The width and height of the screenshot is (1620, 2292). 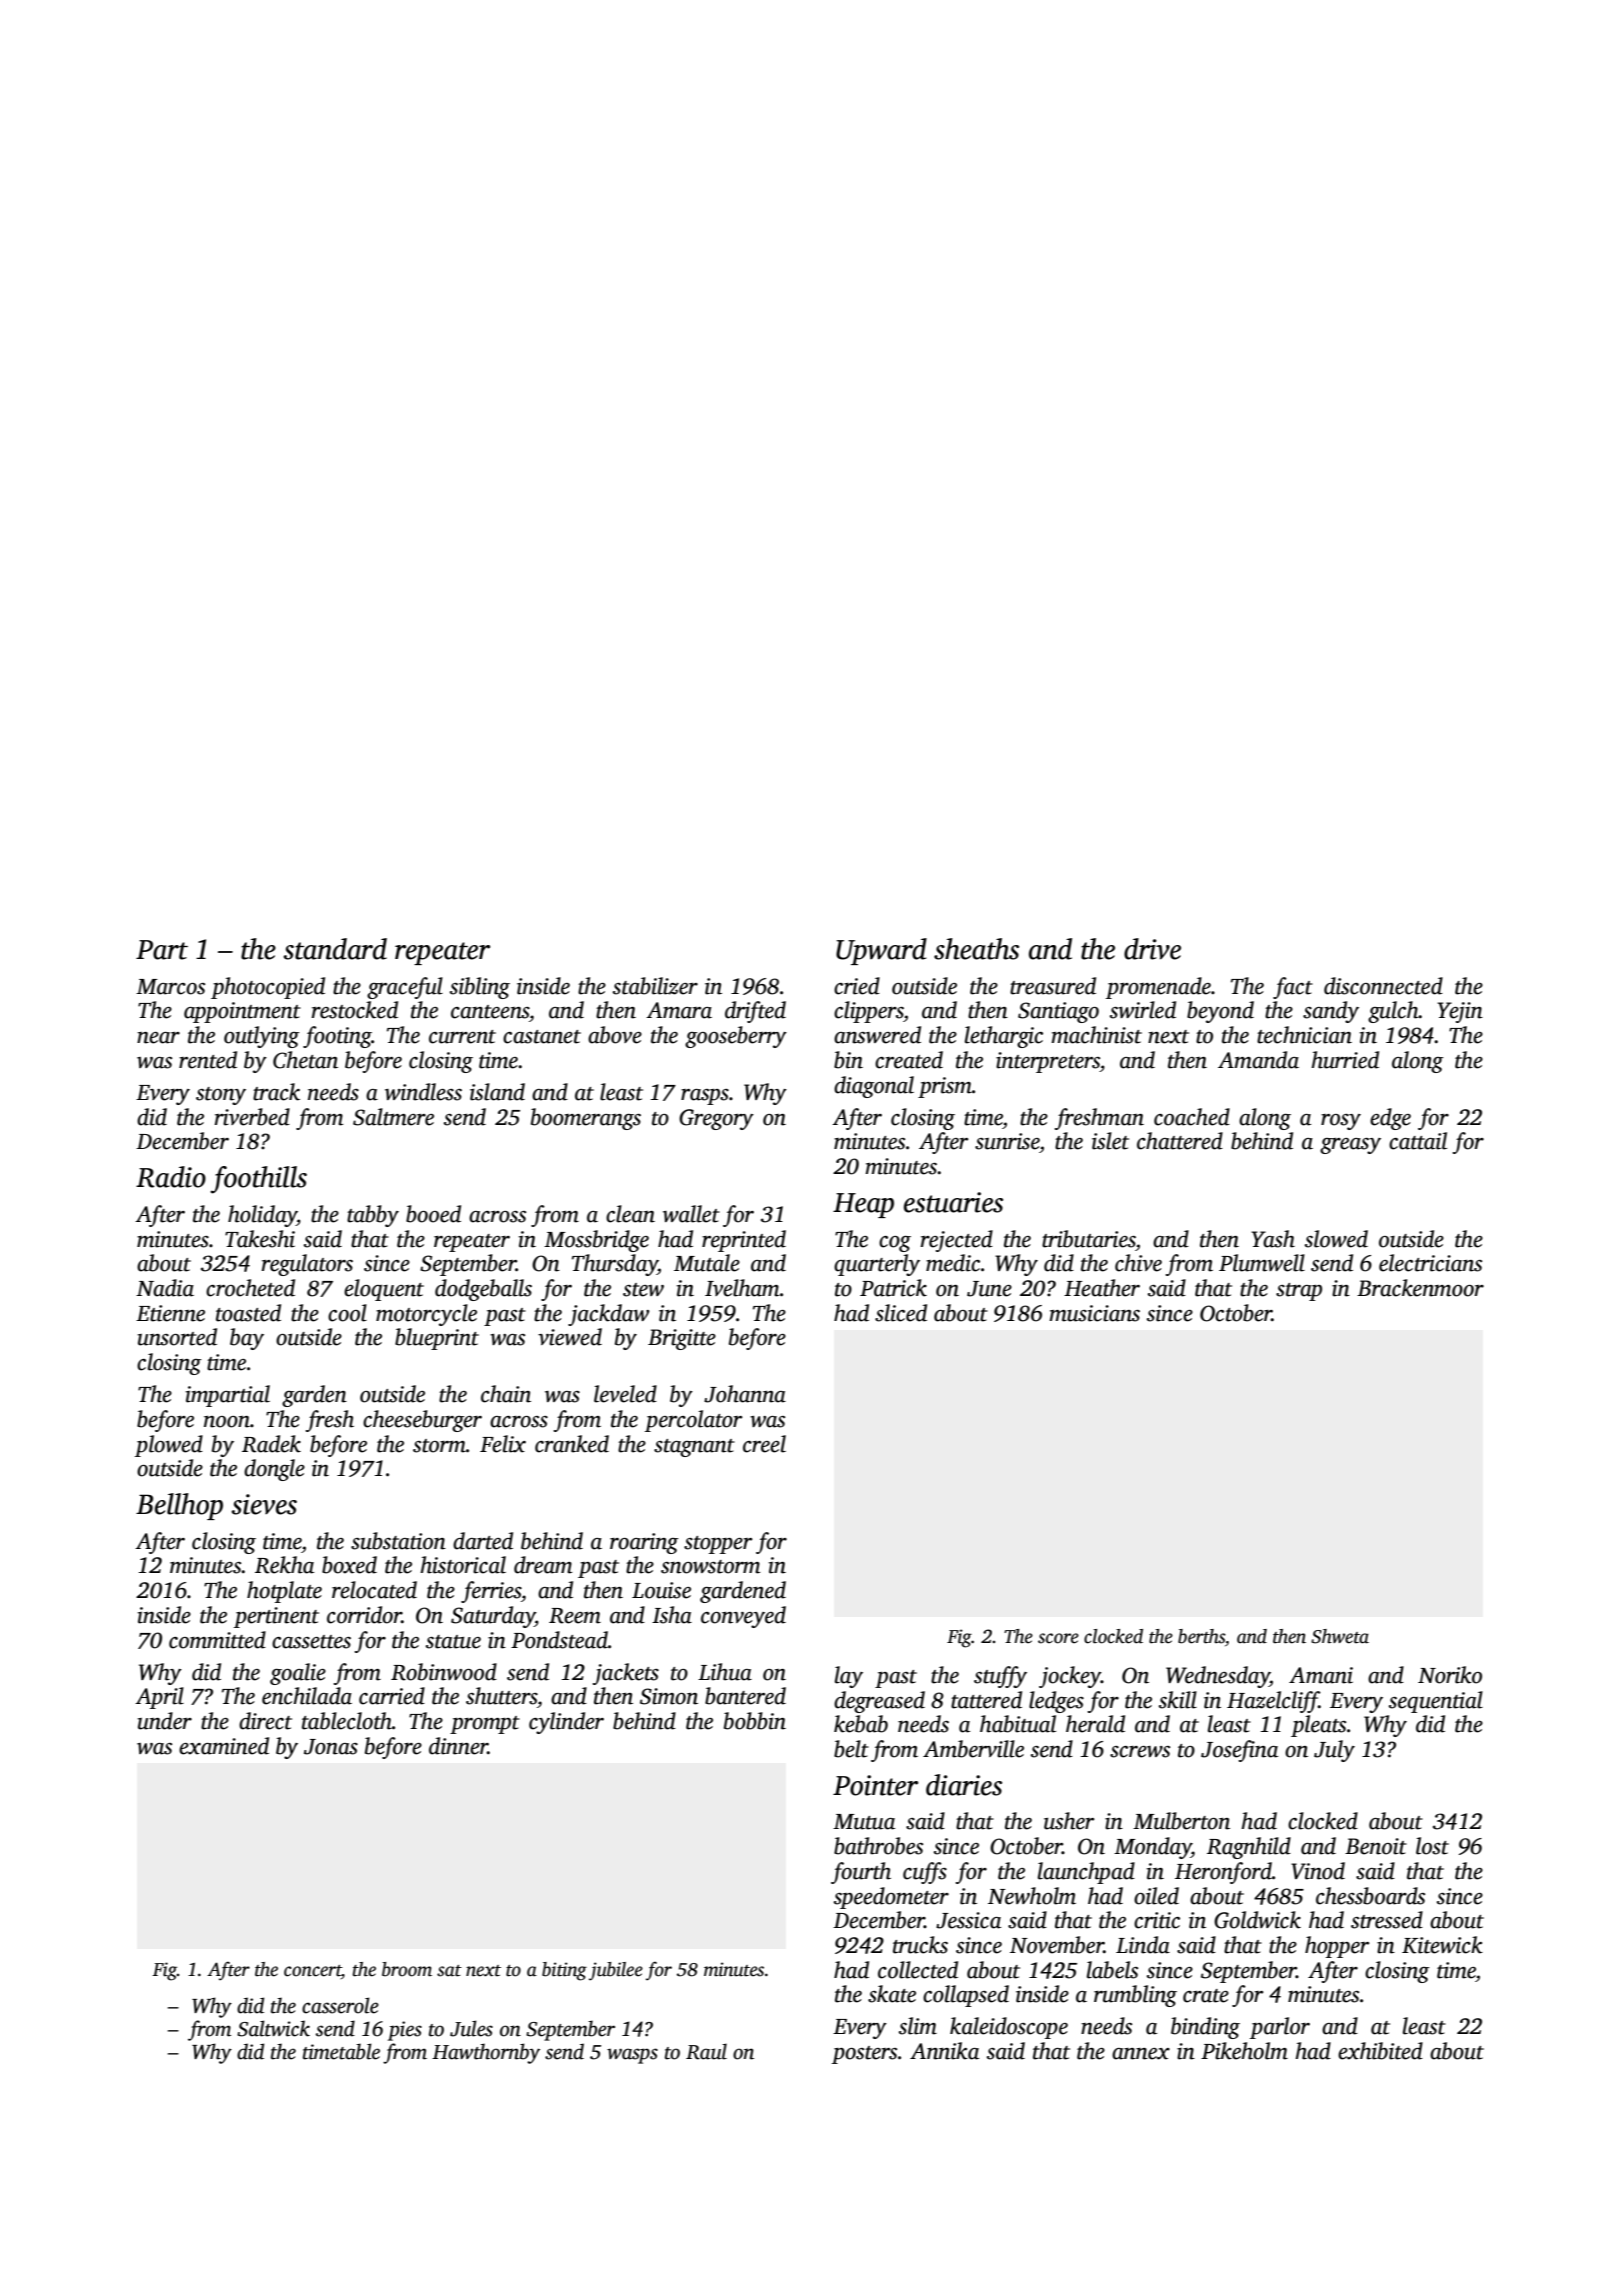 What do you see at coordinates (944, 2051) in the screenshot?
I see `Annika` at bounding box center [944, 2051].
